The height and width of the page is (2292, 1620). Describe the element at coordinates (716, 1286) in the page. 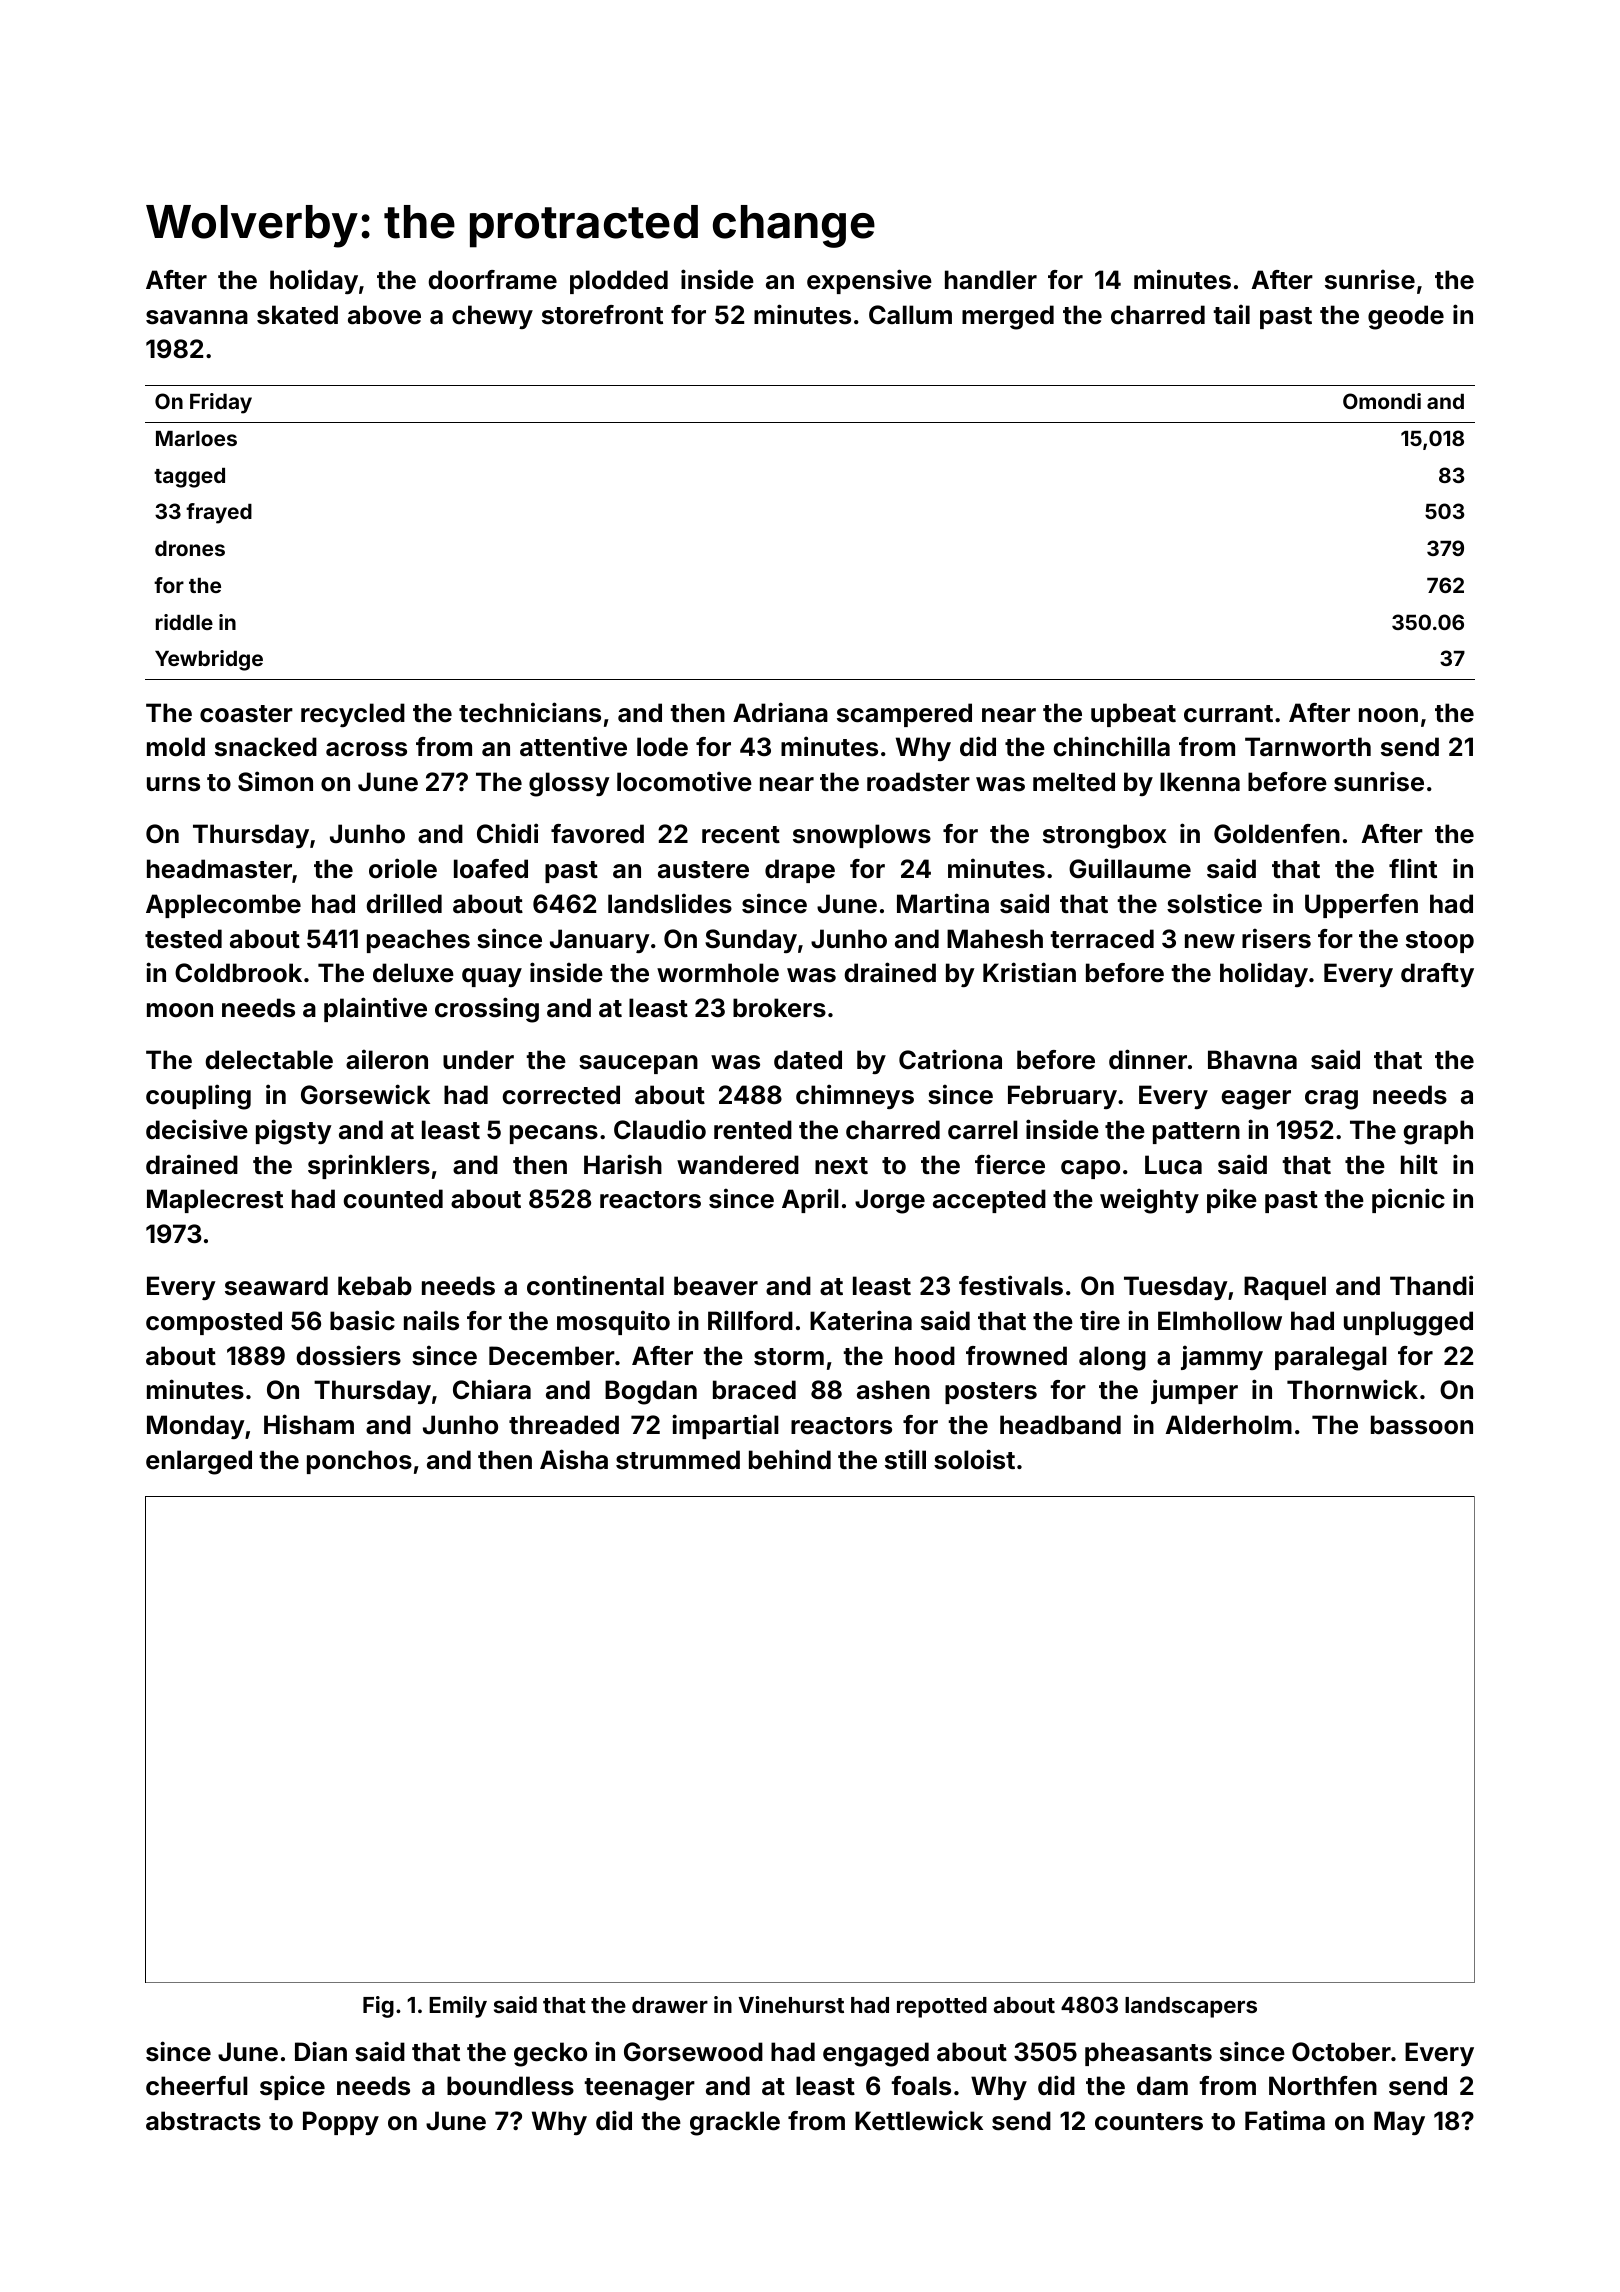

I see `beaver` at that location.
